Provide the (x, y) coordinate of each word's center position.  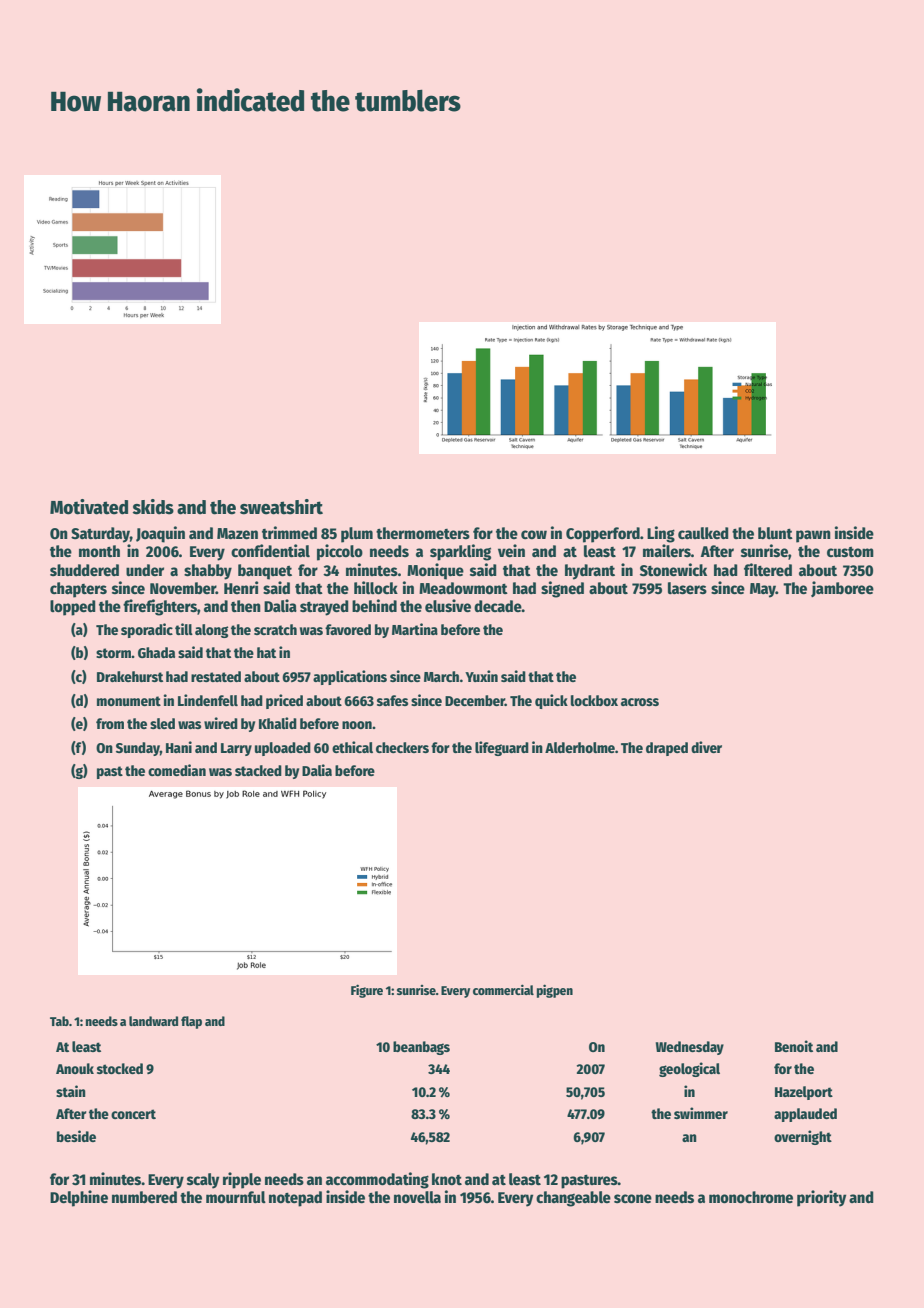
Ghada (156, 652)
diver (706, 747)
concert (133, 1114)
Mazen (237, 534)
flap (191, 1022)
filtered (768, 570)
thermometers (423, 533)
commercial (503, 989)
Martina (415, 629)
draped (667, 749)
